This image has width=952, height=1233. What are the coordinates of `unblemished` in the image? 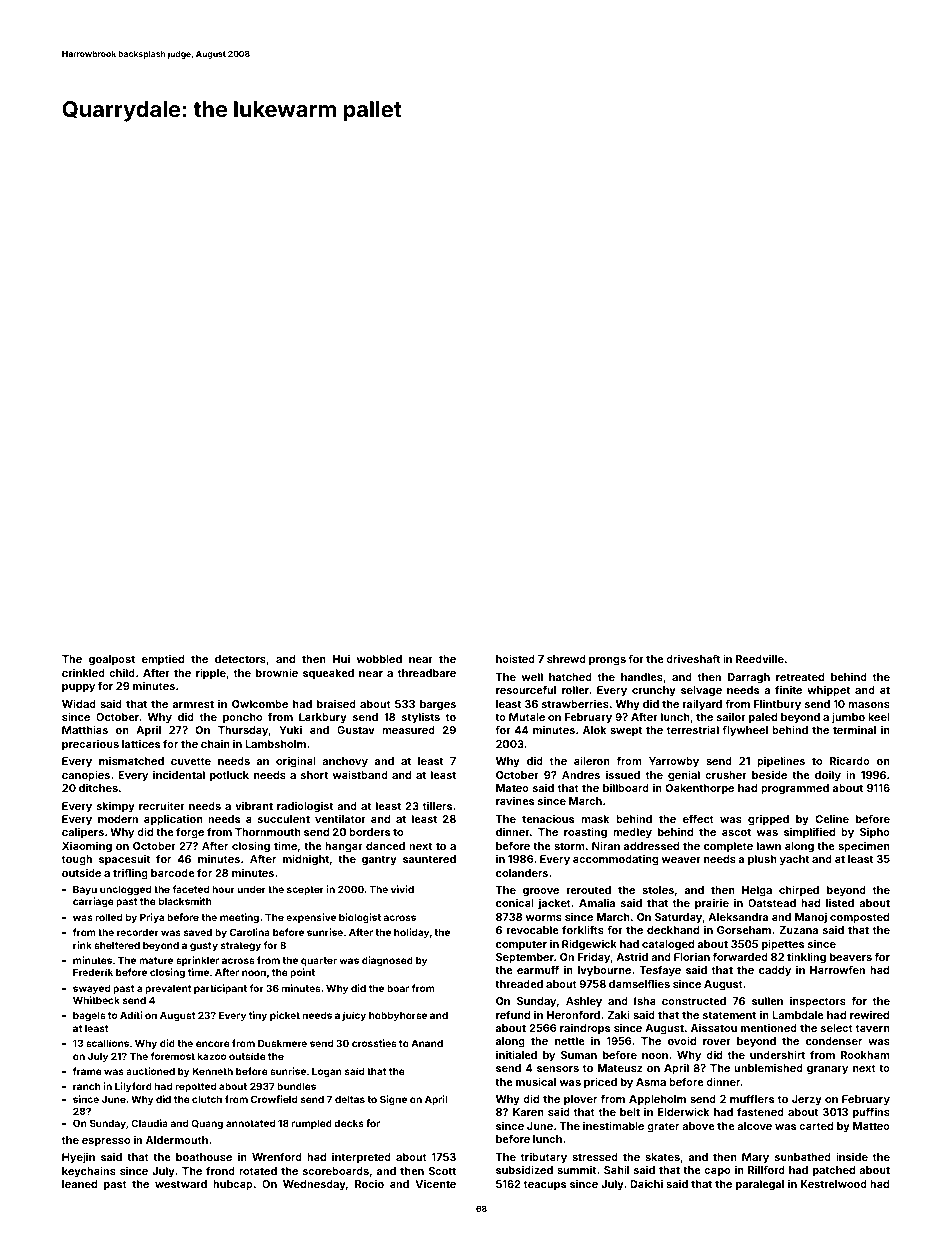 It's located at (768, 1067).
